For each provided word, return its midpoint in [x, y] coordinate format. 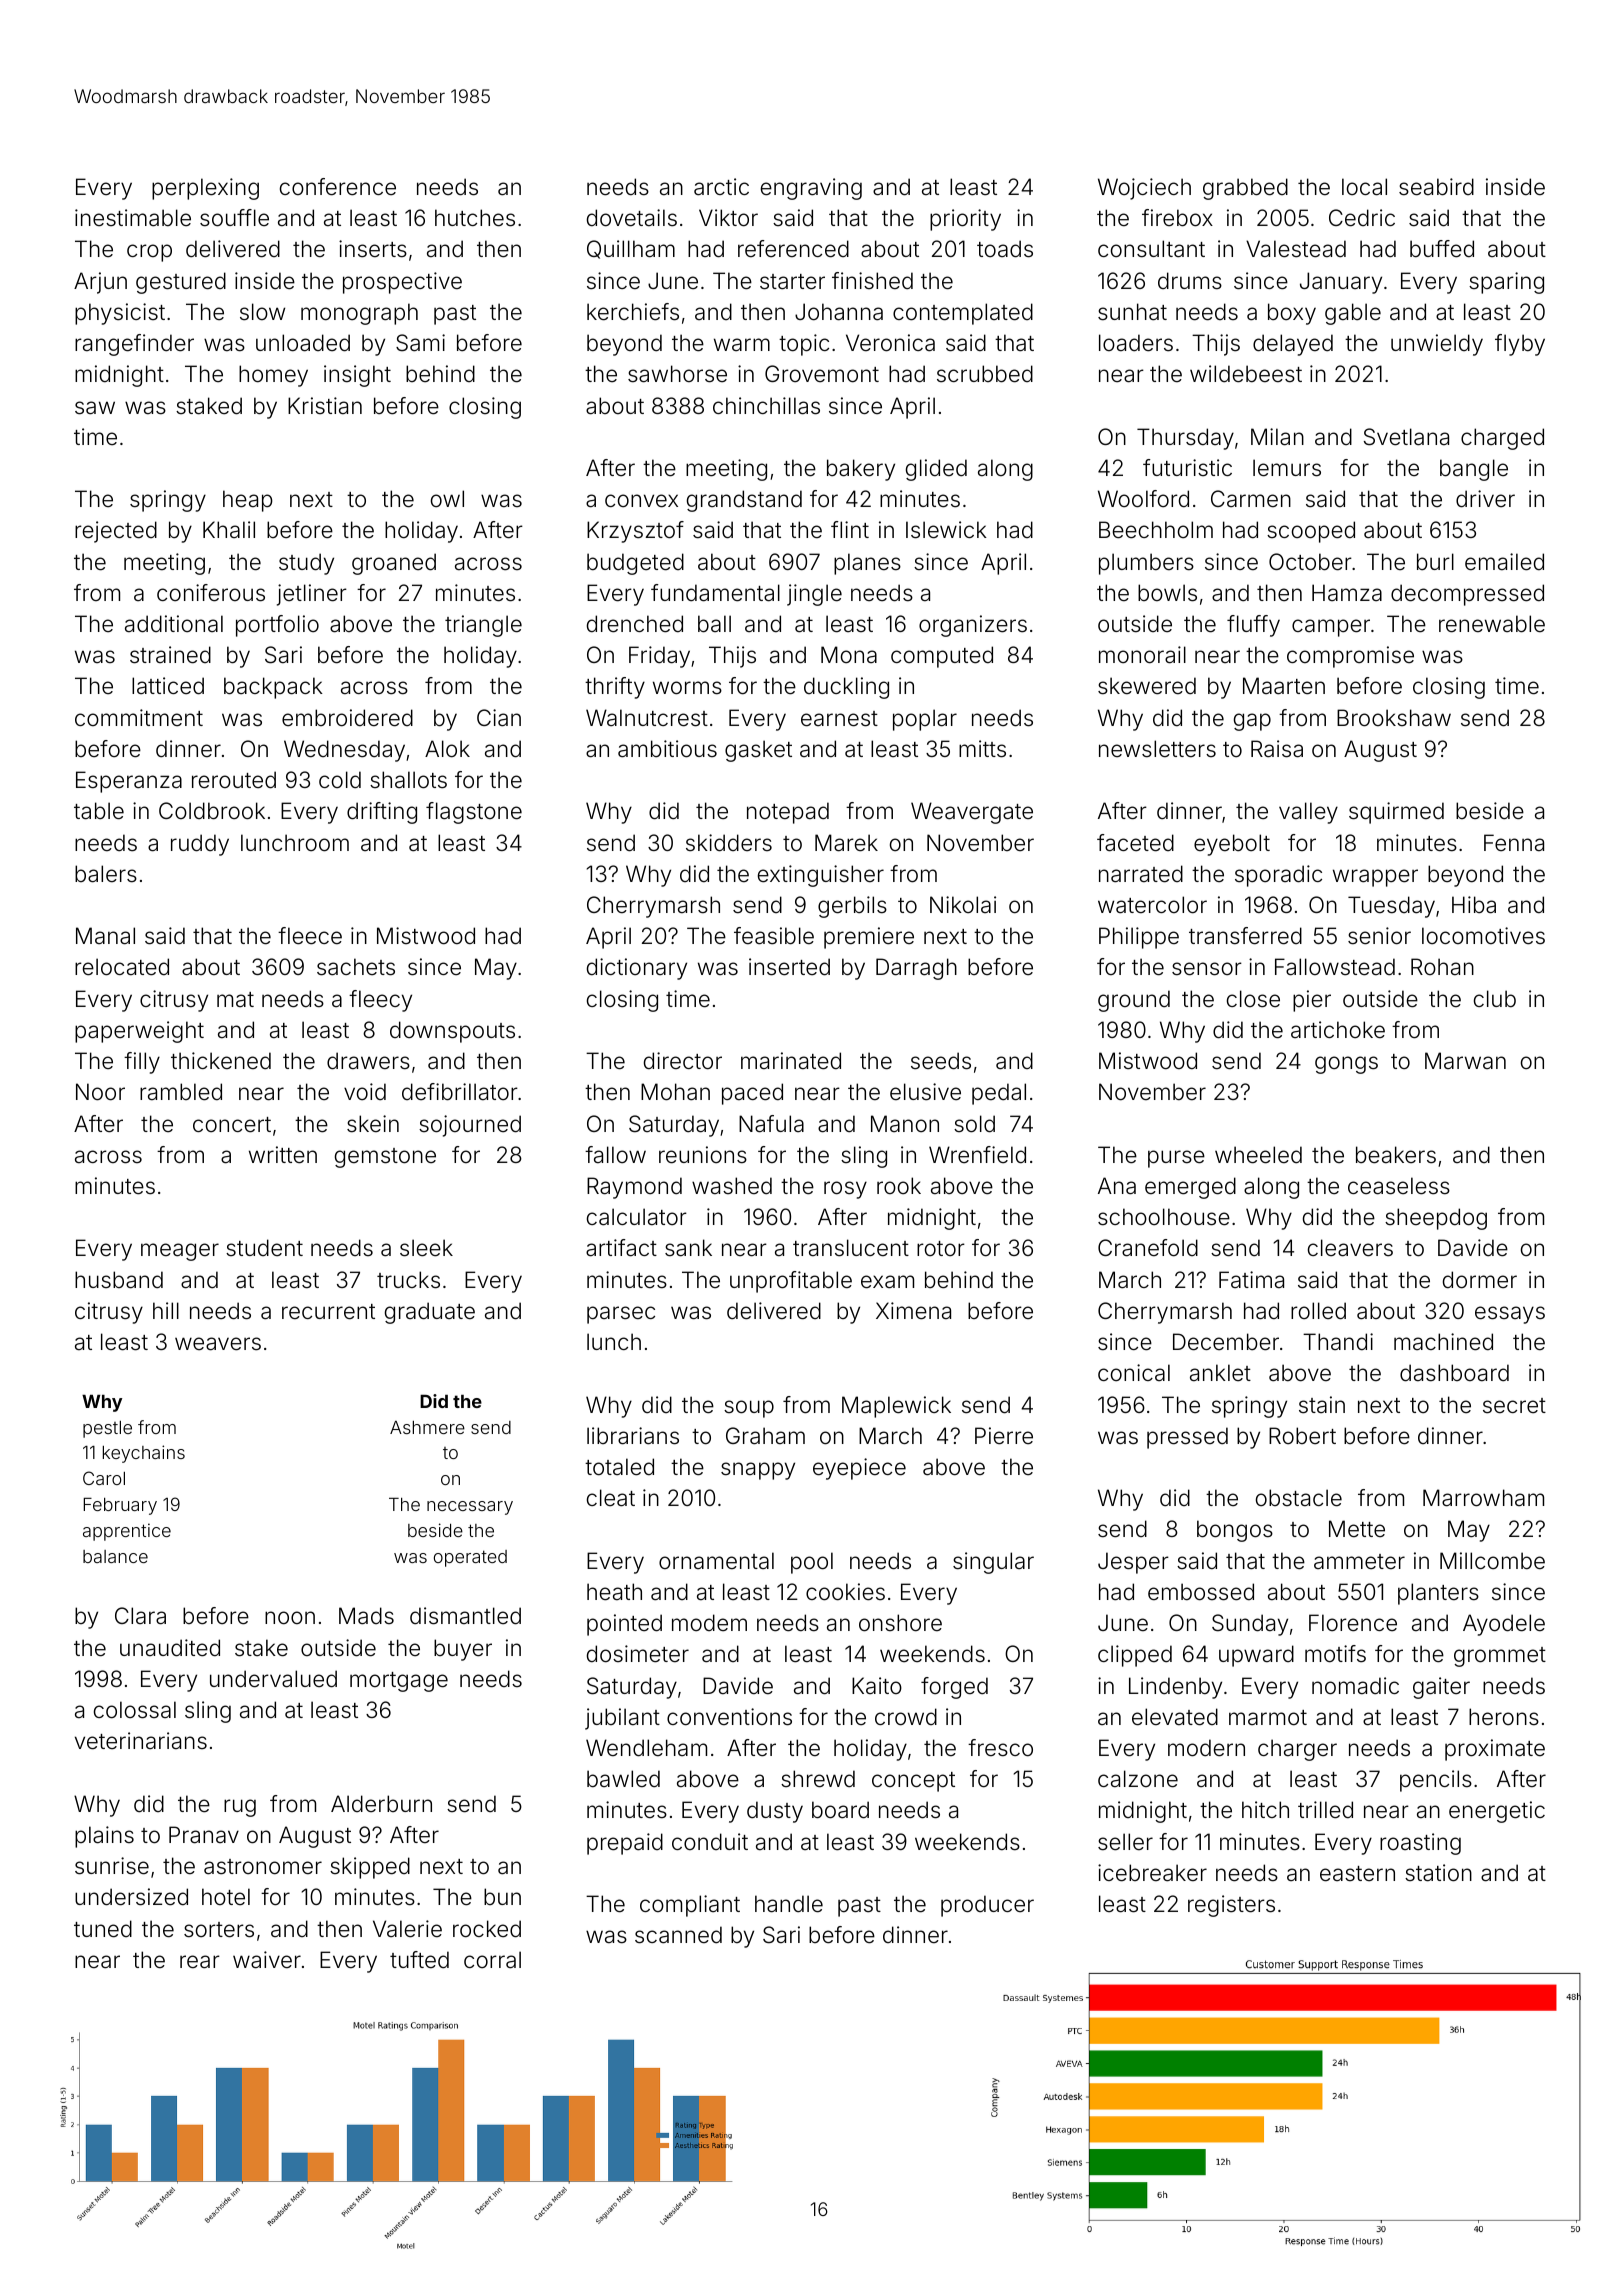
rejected [116, 532]
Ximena [913, 1311]
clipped [1135, 1656]
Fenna [1514, 842]
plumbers [1146, 564]
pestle [107, 1429]
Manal [105, 936]
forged [954, 1688]
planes [867, 564]
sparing [1506, 283]
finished [872, 281]
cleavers [1350, 1248]
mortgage [399, 1682]
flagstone [474, 813]
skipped [370, 1868]
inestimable [133, 218]
